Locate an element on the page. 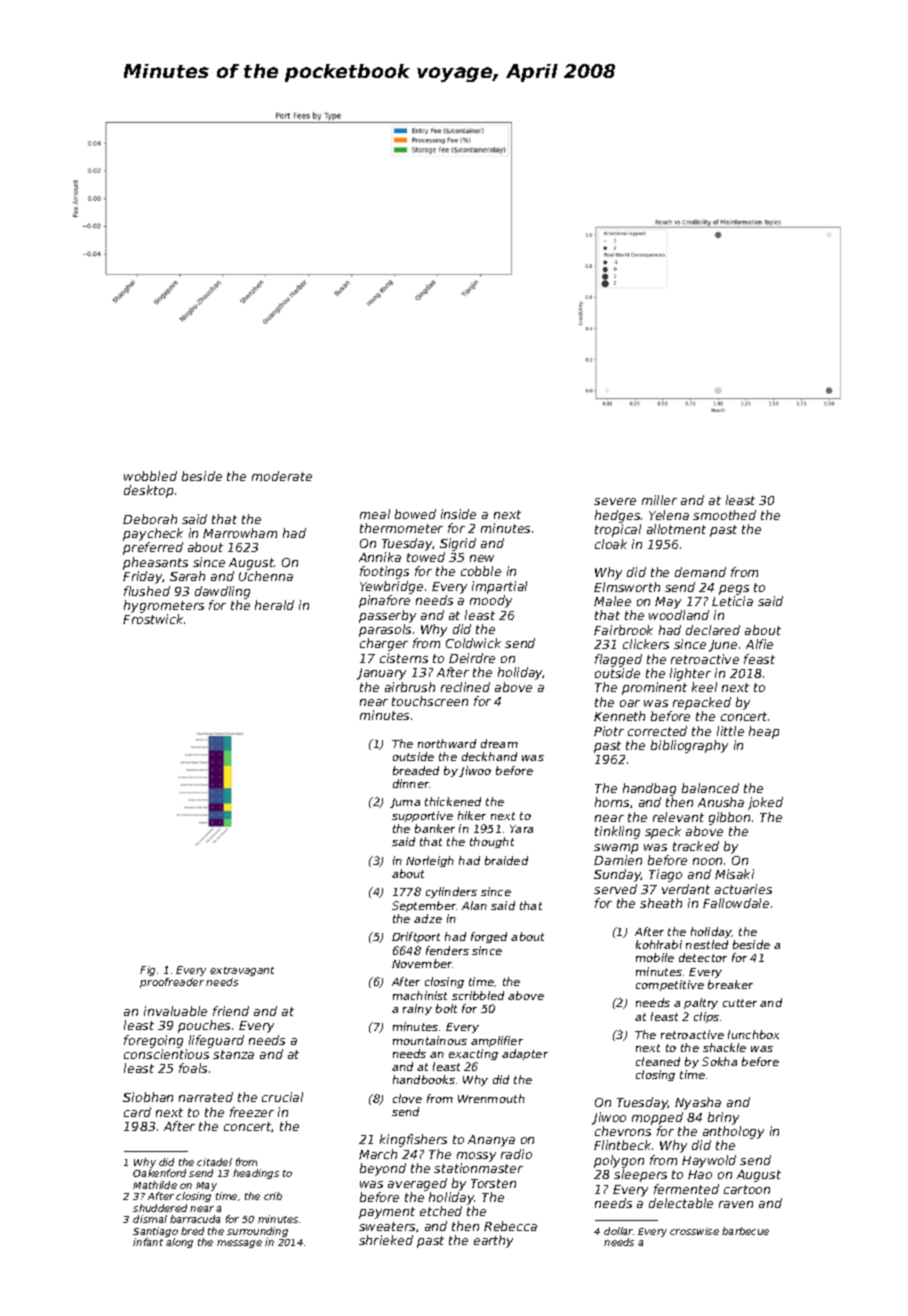  foals is located at coordinates (193, 1068).
